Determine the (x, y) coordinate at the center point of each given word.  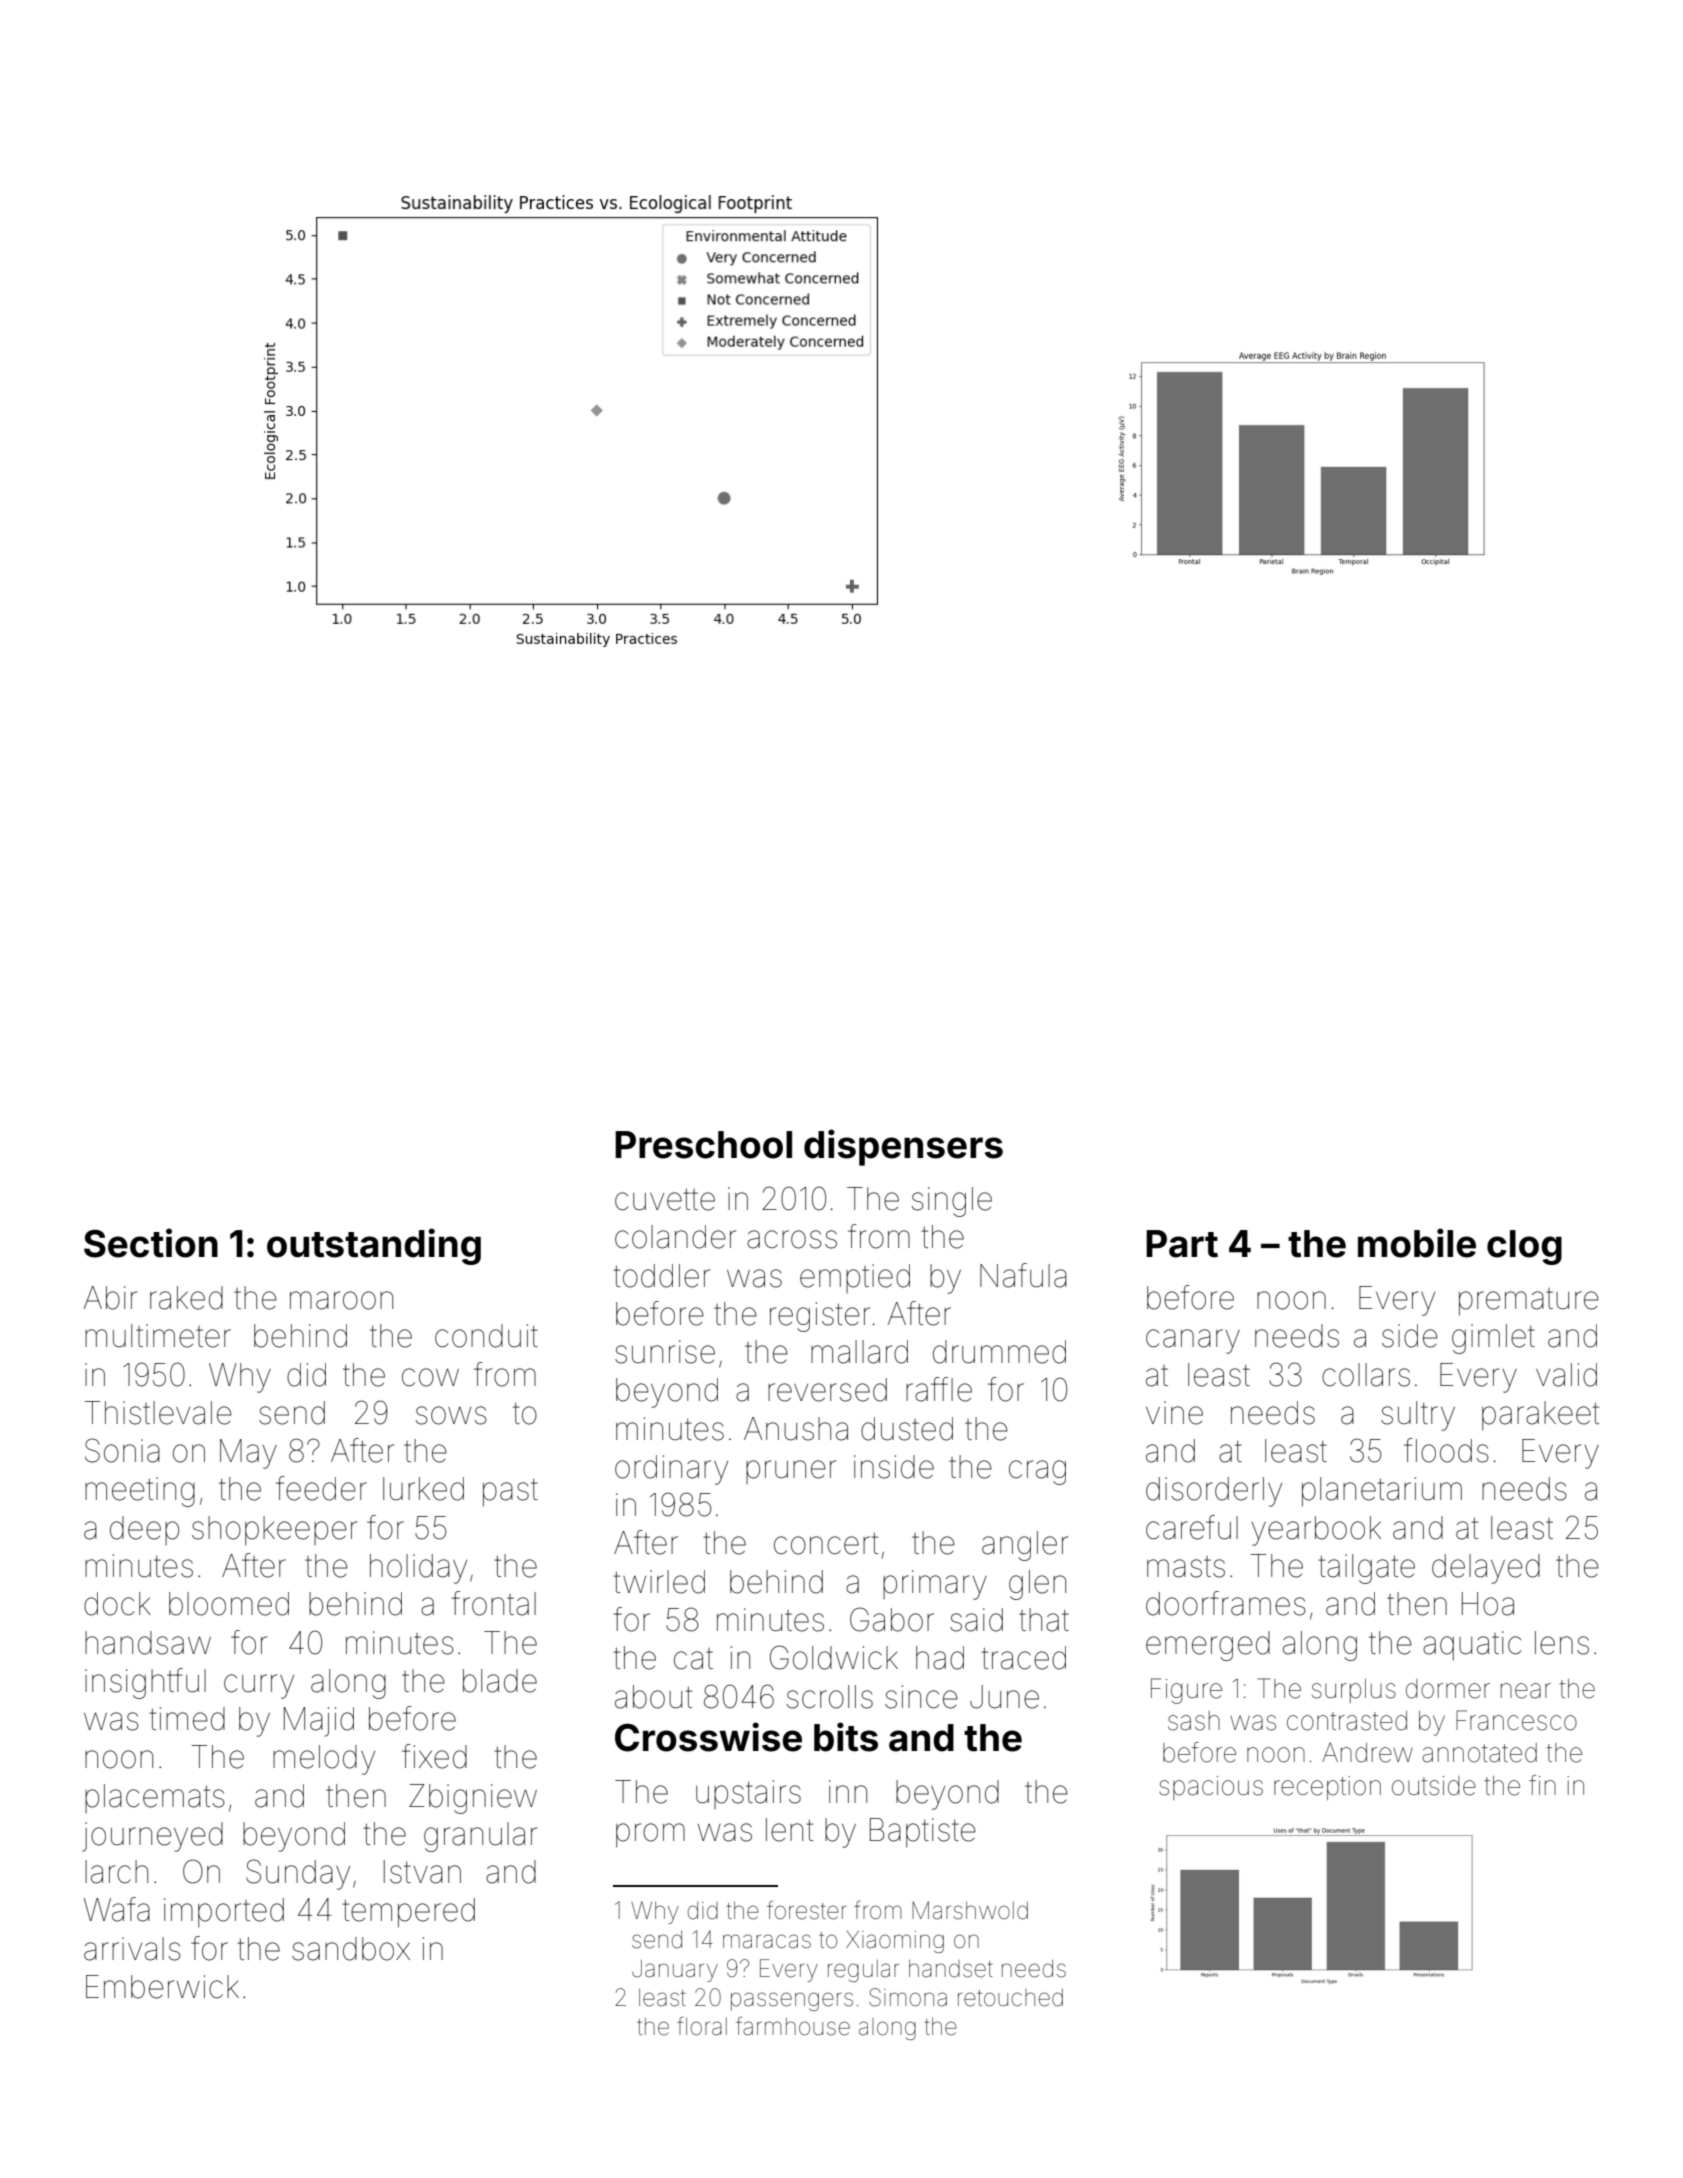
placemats (155, 1798)
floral (702, 2026)
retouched (1010, 1998)
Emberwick (162, 1987)
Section (151, 1243)
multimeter (158, 1336)
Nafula (1023, 1275)
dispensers (903, 1147)
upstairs (748, 1794)
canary (1193, 1341)
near (1526, 1691)
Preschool (703, 1145)
